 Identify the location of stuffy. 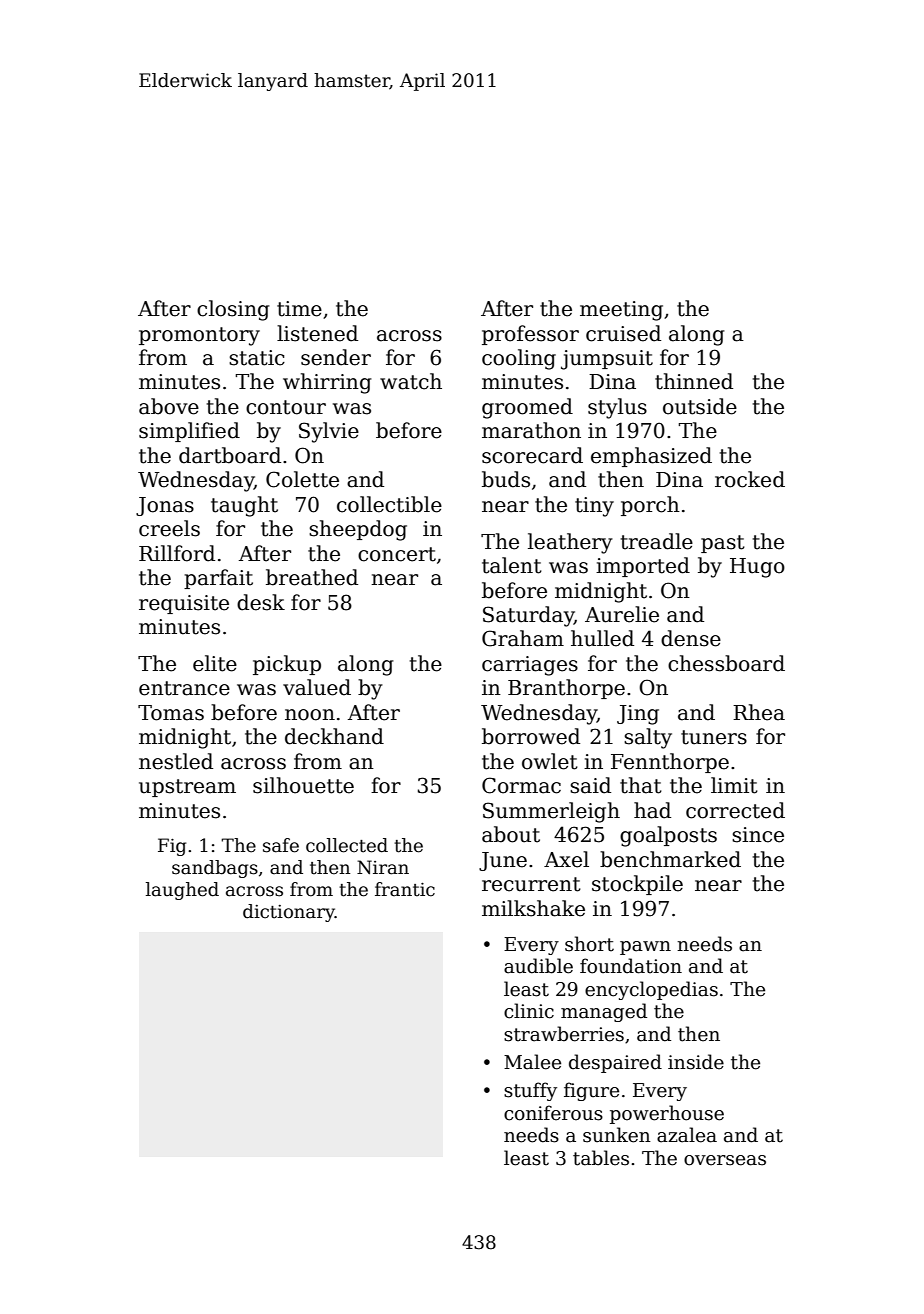
(530, 1091).
